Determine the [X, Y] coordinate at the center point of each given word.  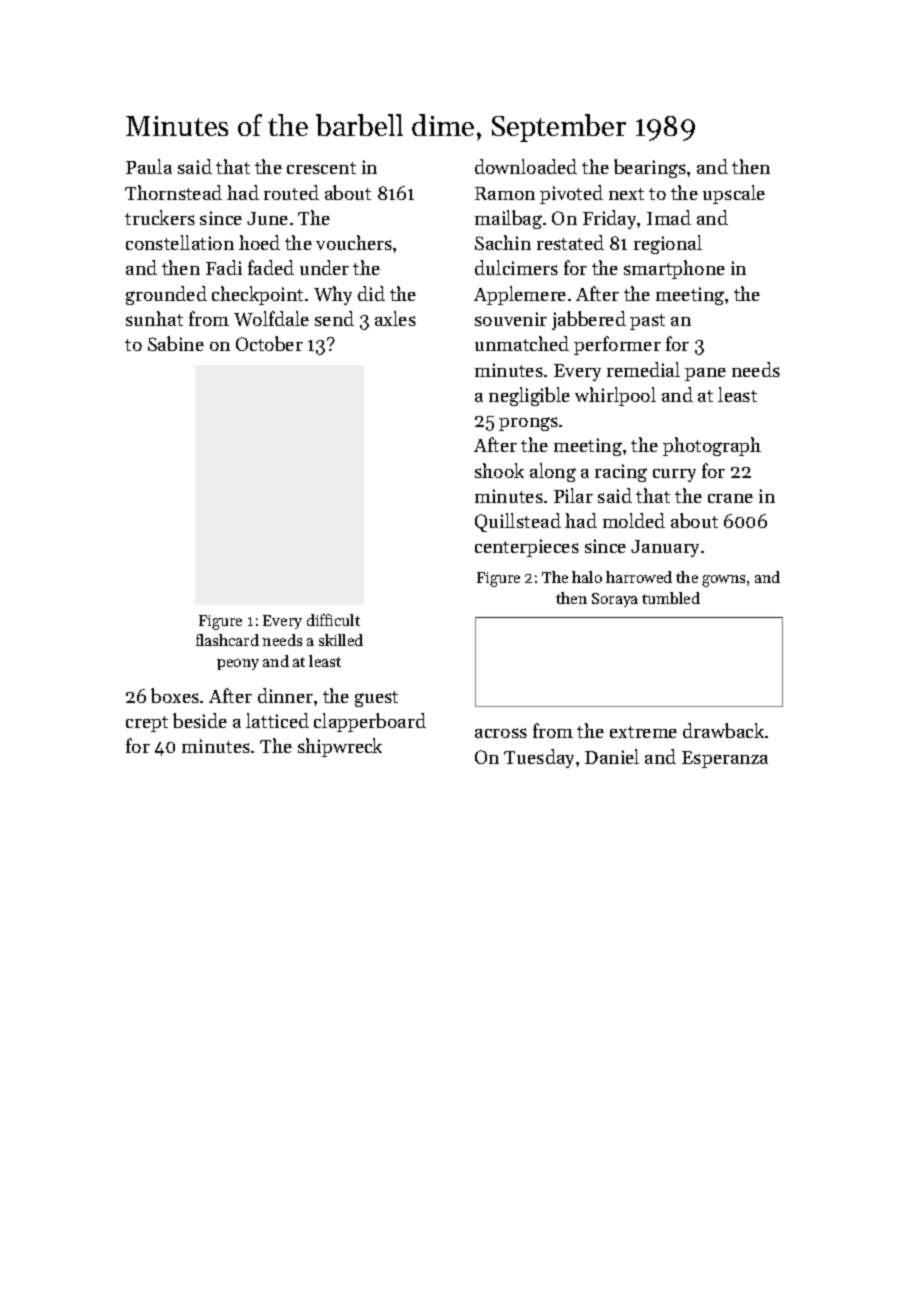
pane [705, 374]
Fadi [224, 267]
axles [395, 318]
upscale [734, 194]
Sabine [176, 343]
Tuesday [539, 758]
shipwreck [340, 747]
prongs [528, 424]
